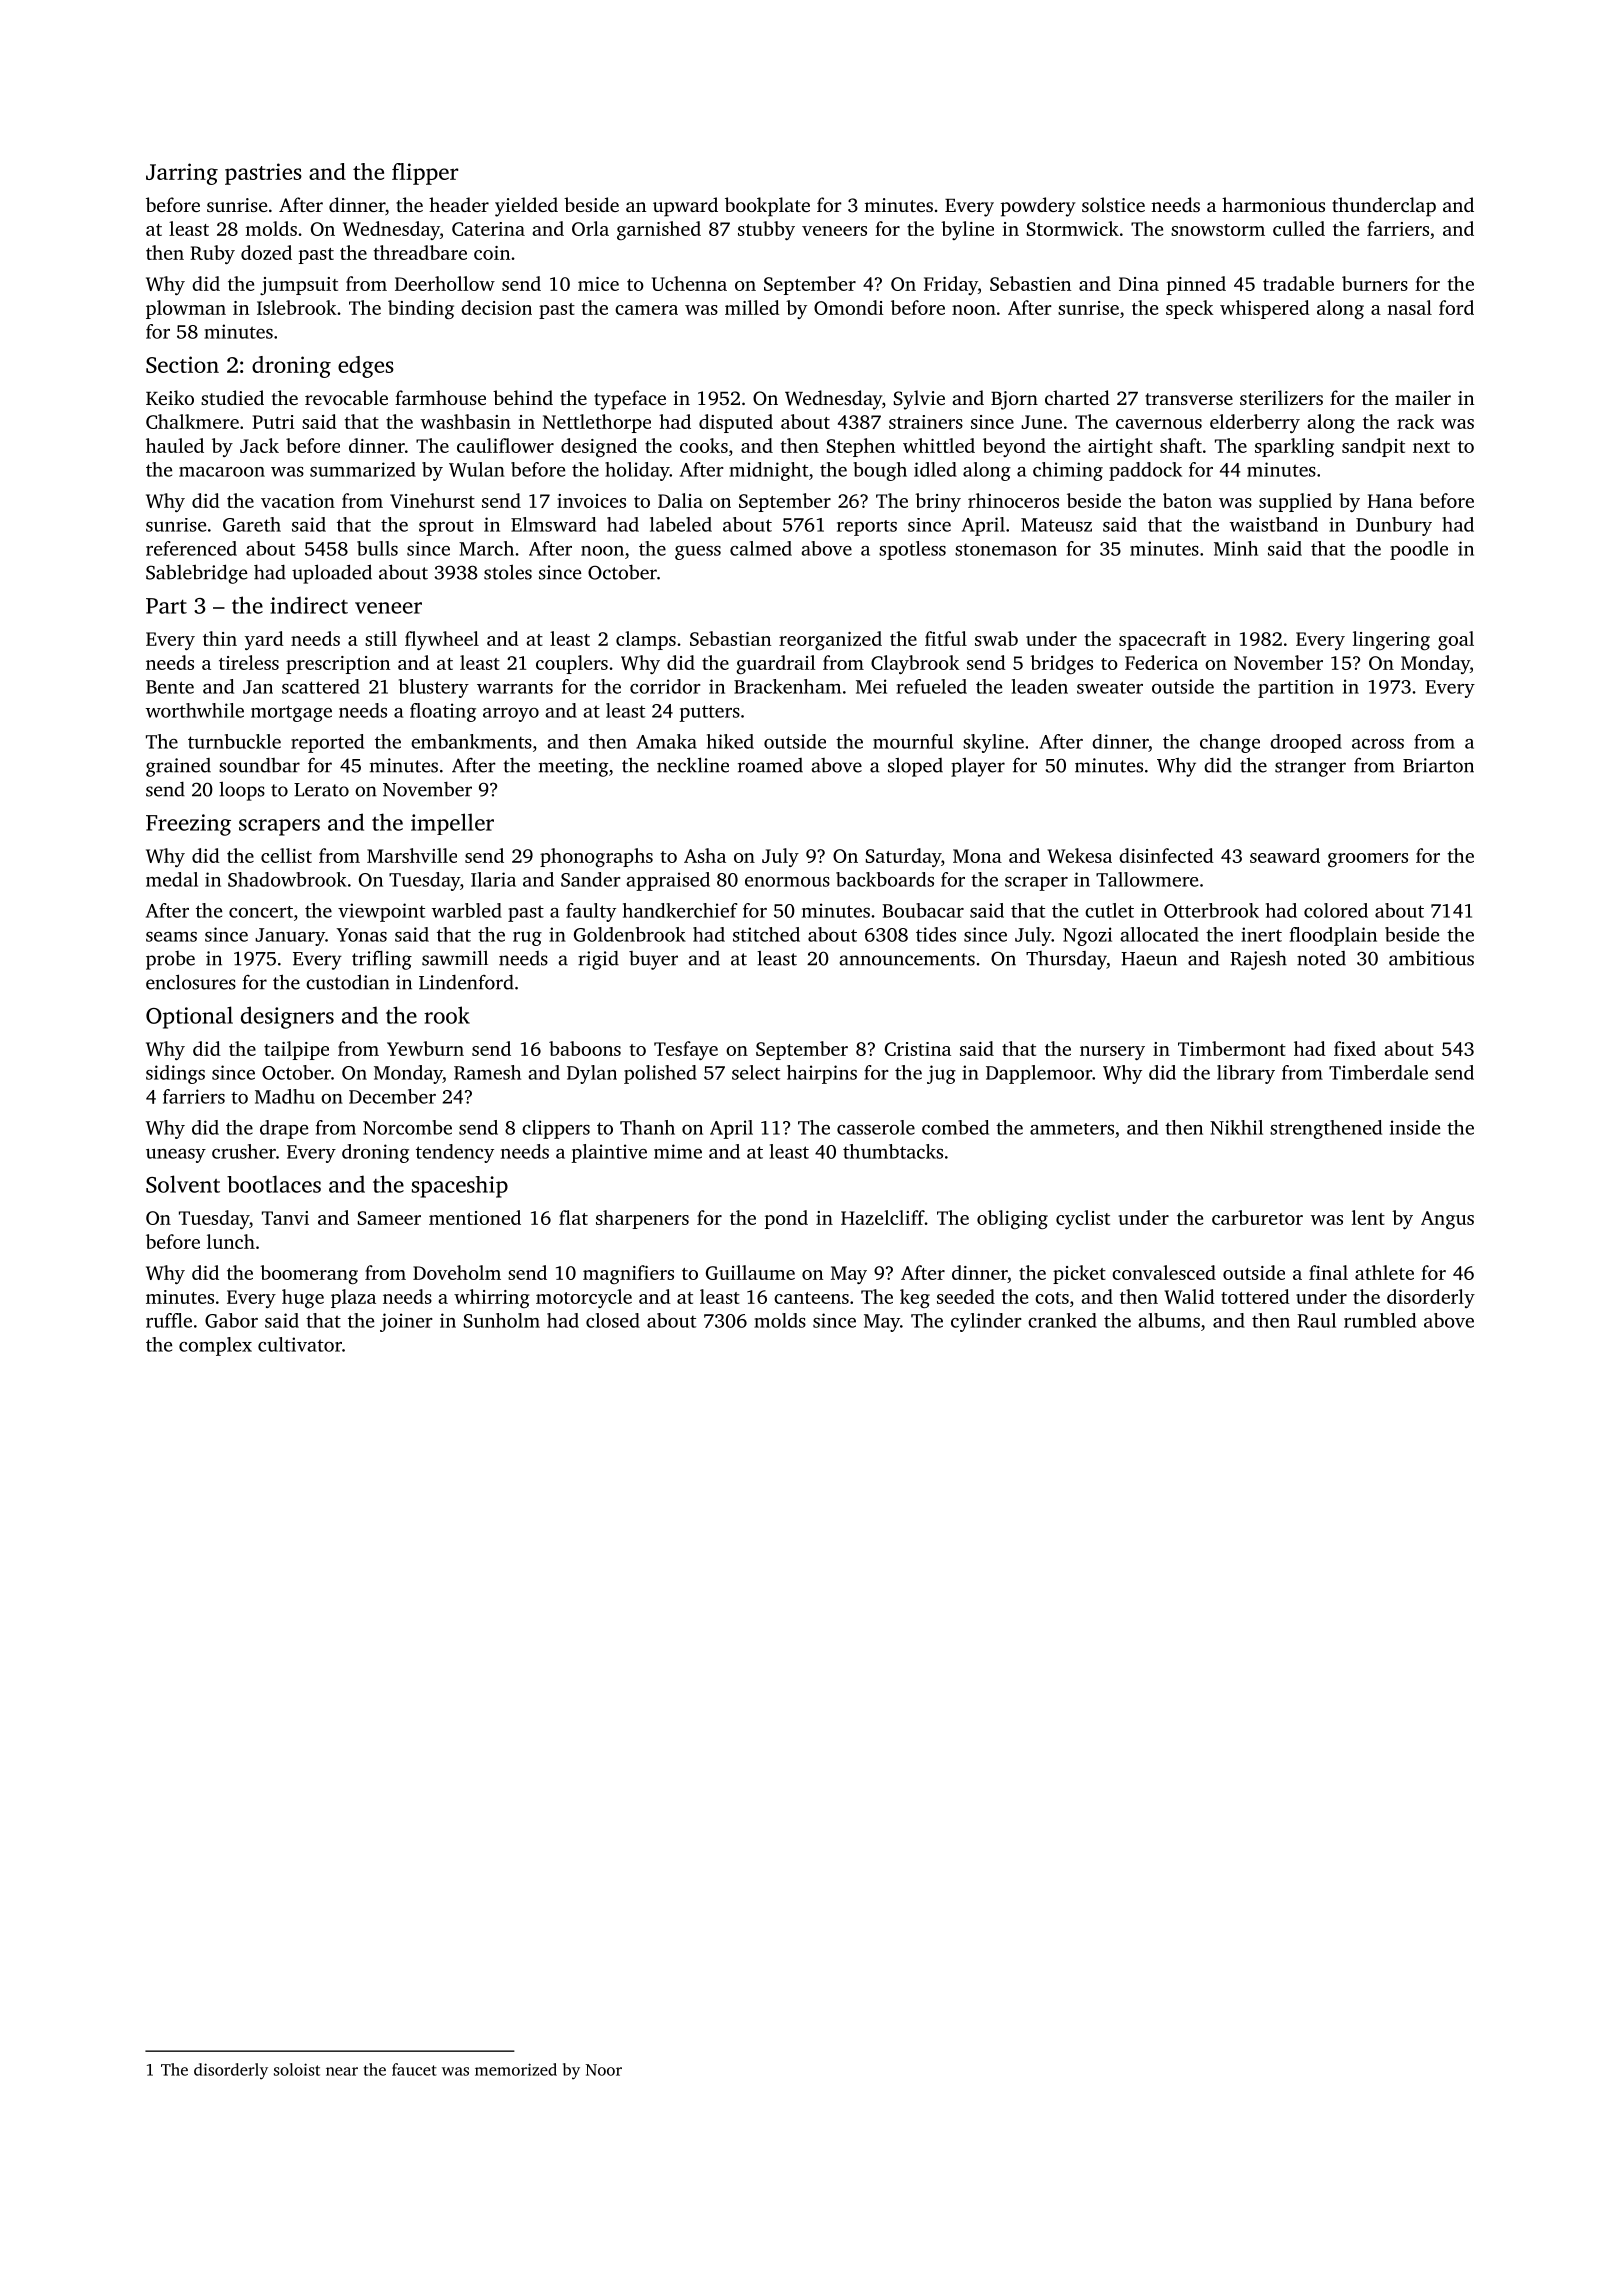 Image resolution: width=1620 pixels, height=2292 pixels. Describe the element at coordinates (1316, 1320) in the screenshot. I see `Raul` at that location.
